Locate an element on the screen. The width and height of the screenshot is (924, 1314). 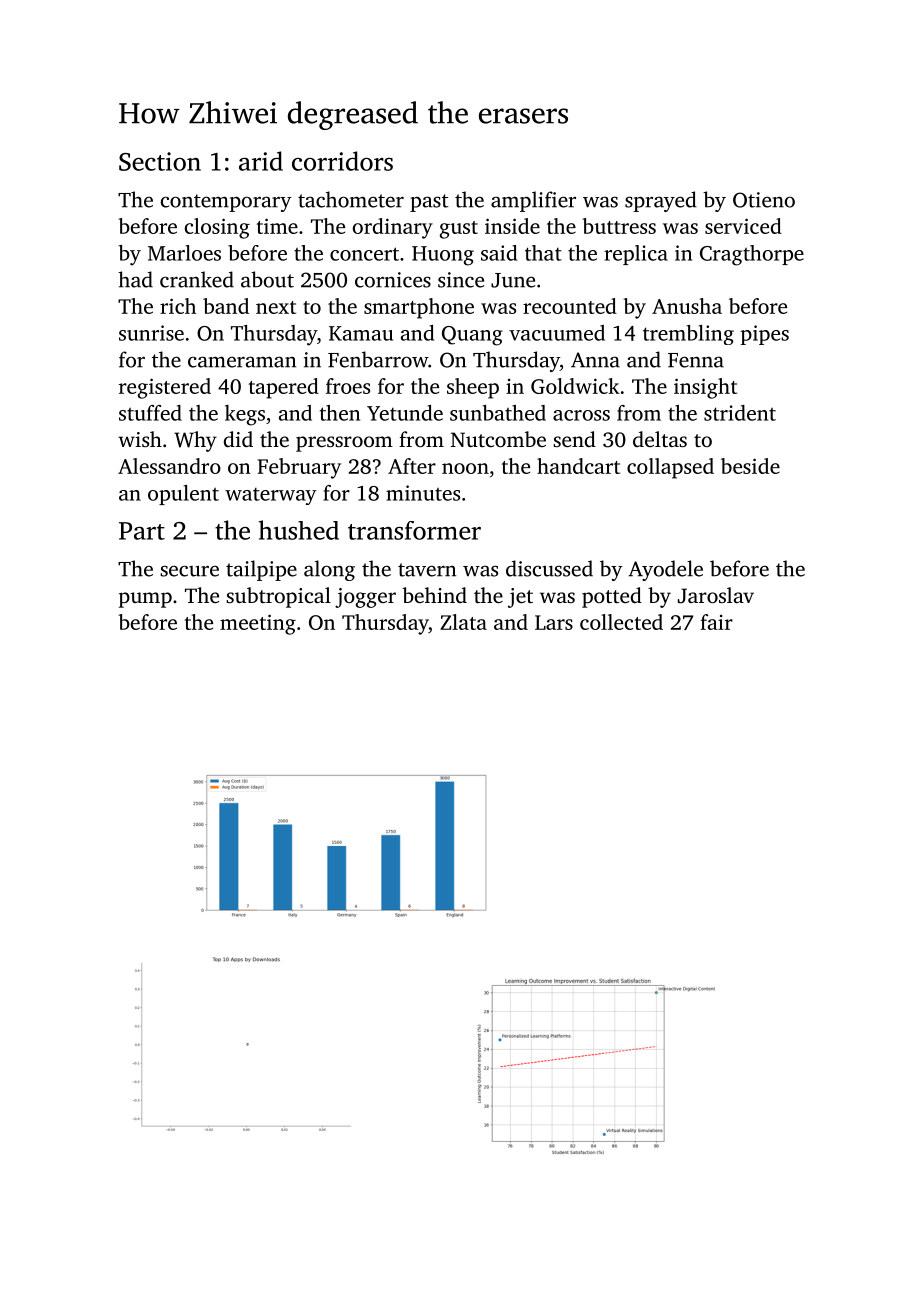
Anusha is located at coordinates (687, 306).
